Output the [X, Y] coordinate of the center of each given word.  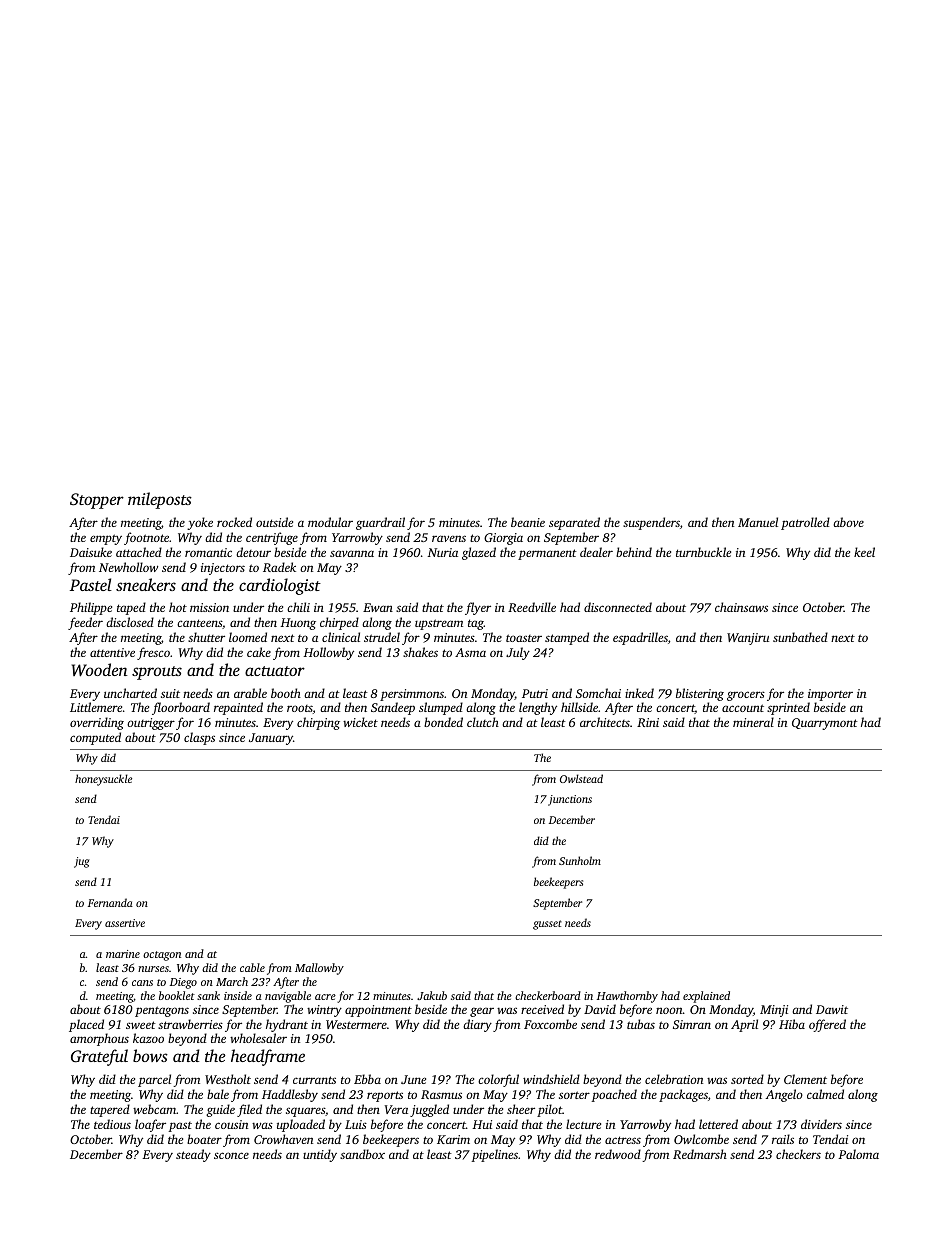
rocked [234, 522]
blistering [700, 694]
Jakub [432, 995]
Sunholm [580, 860]
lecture [583, 1124]
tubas [641, 1024]
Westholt [228, 1079]
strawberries [190, 1024]
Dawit [832, 1009]
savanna [352, 553]
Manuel [758, 522]
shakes [420, 652]
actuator [275, 671]
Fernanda [110, 902]
